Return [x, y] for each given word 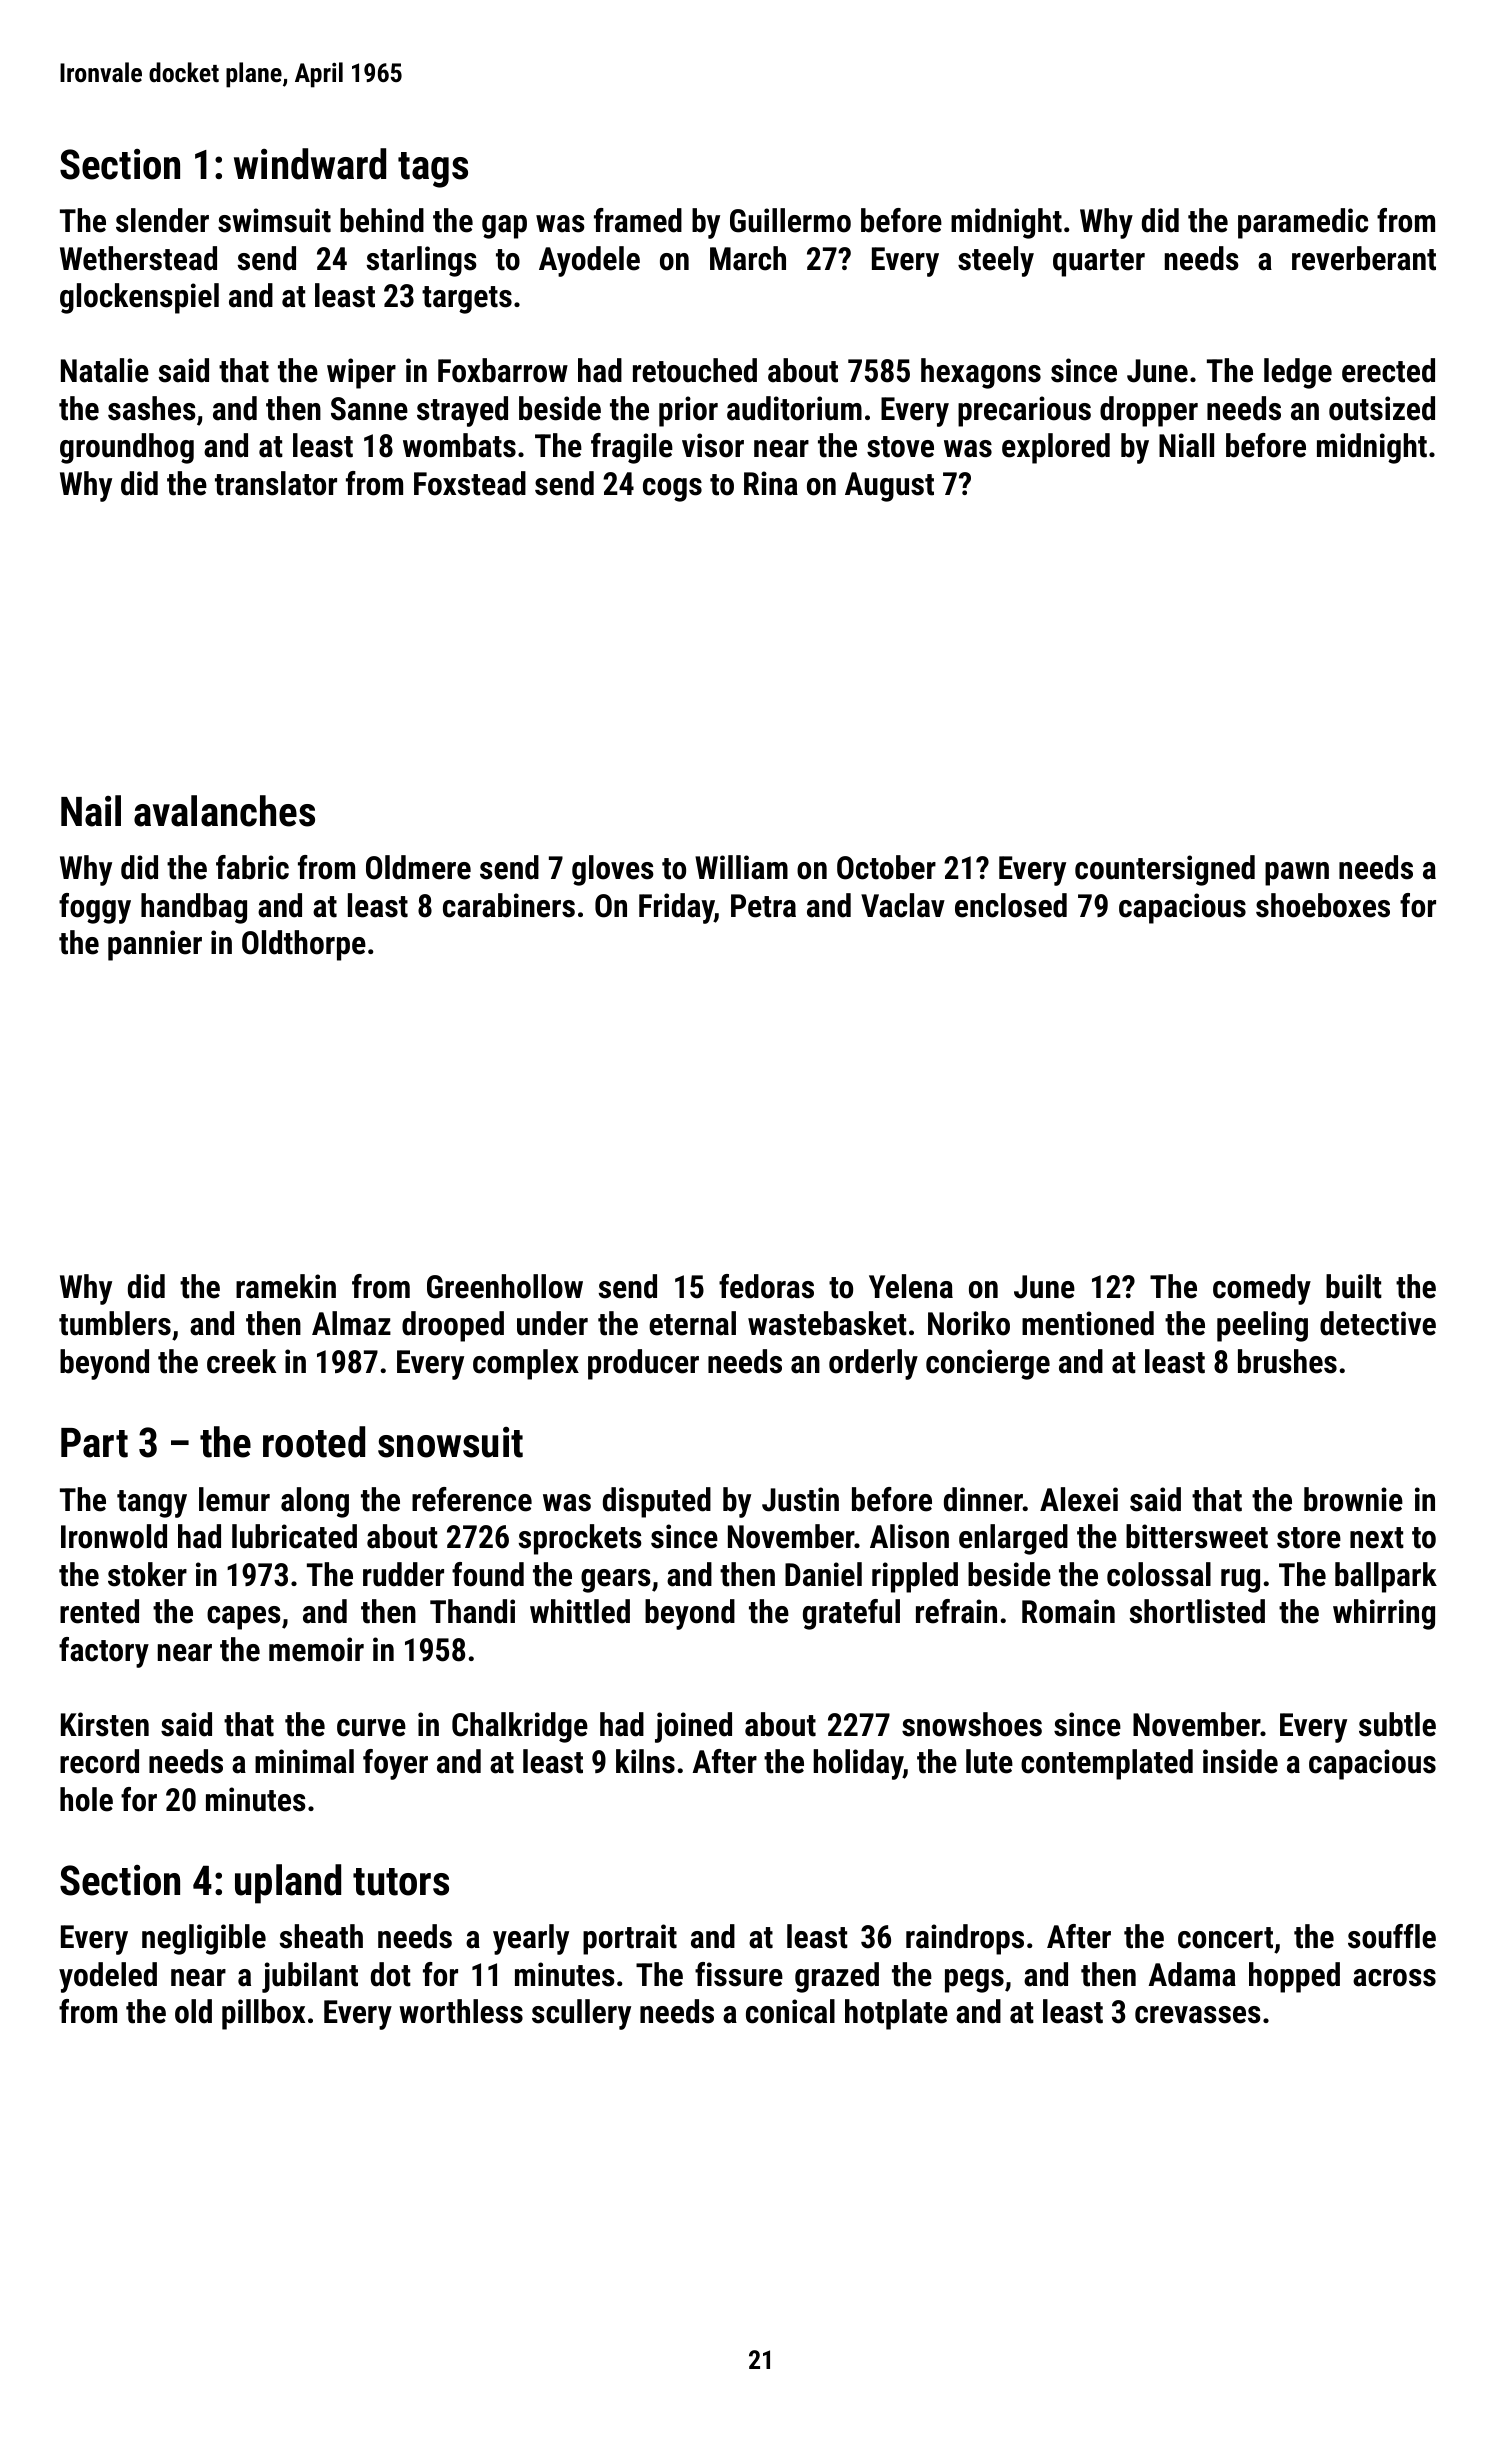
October [886, 867]
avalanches [224, 811]
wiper [361, 373]
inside [1240, 1761]
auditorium [794, 408]
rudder [403, 1574]
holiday [858, 1764]
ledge [1298, 373]
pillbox [263, 2014]
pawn [1297, 874]
